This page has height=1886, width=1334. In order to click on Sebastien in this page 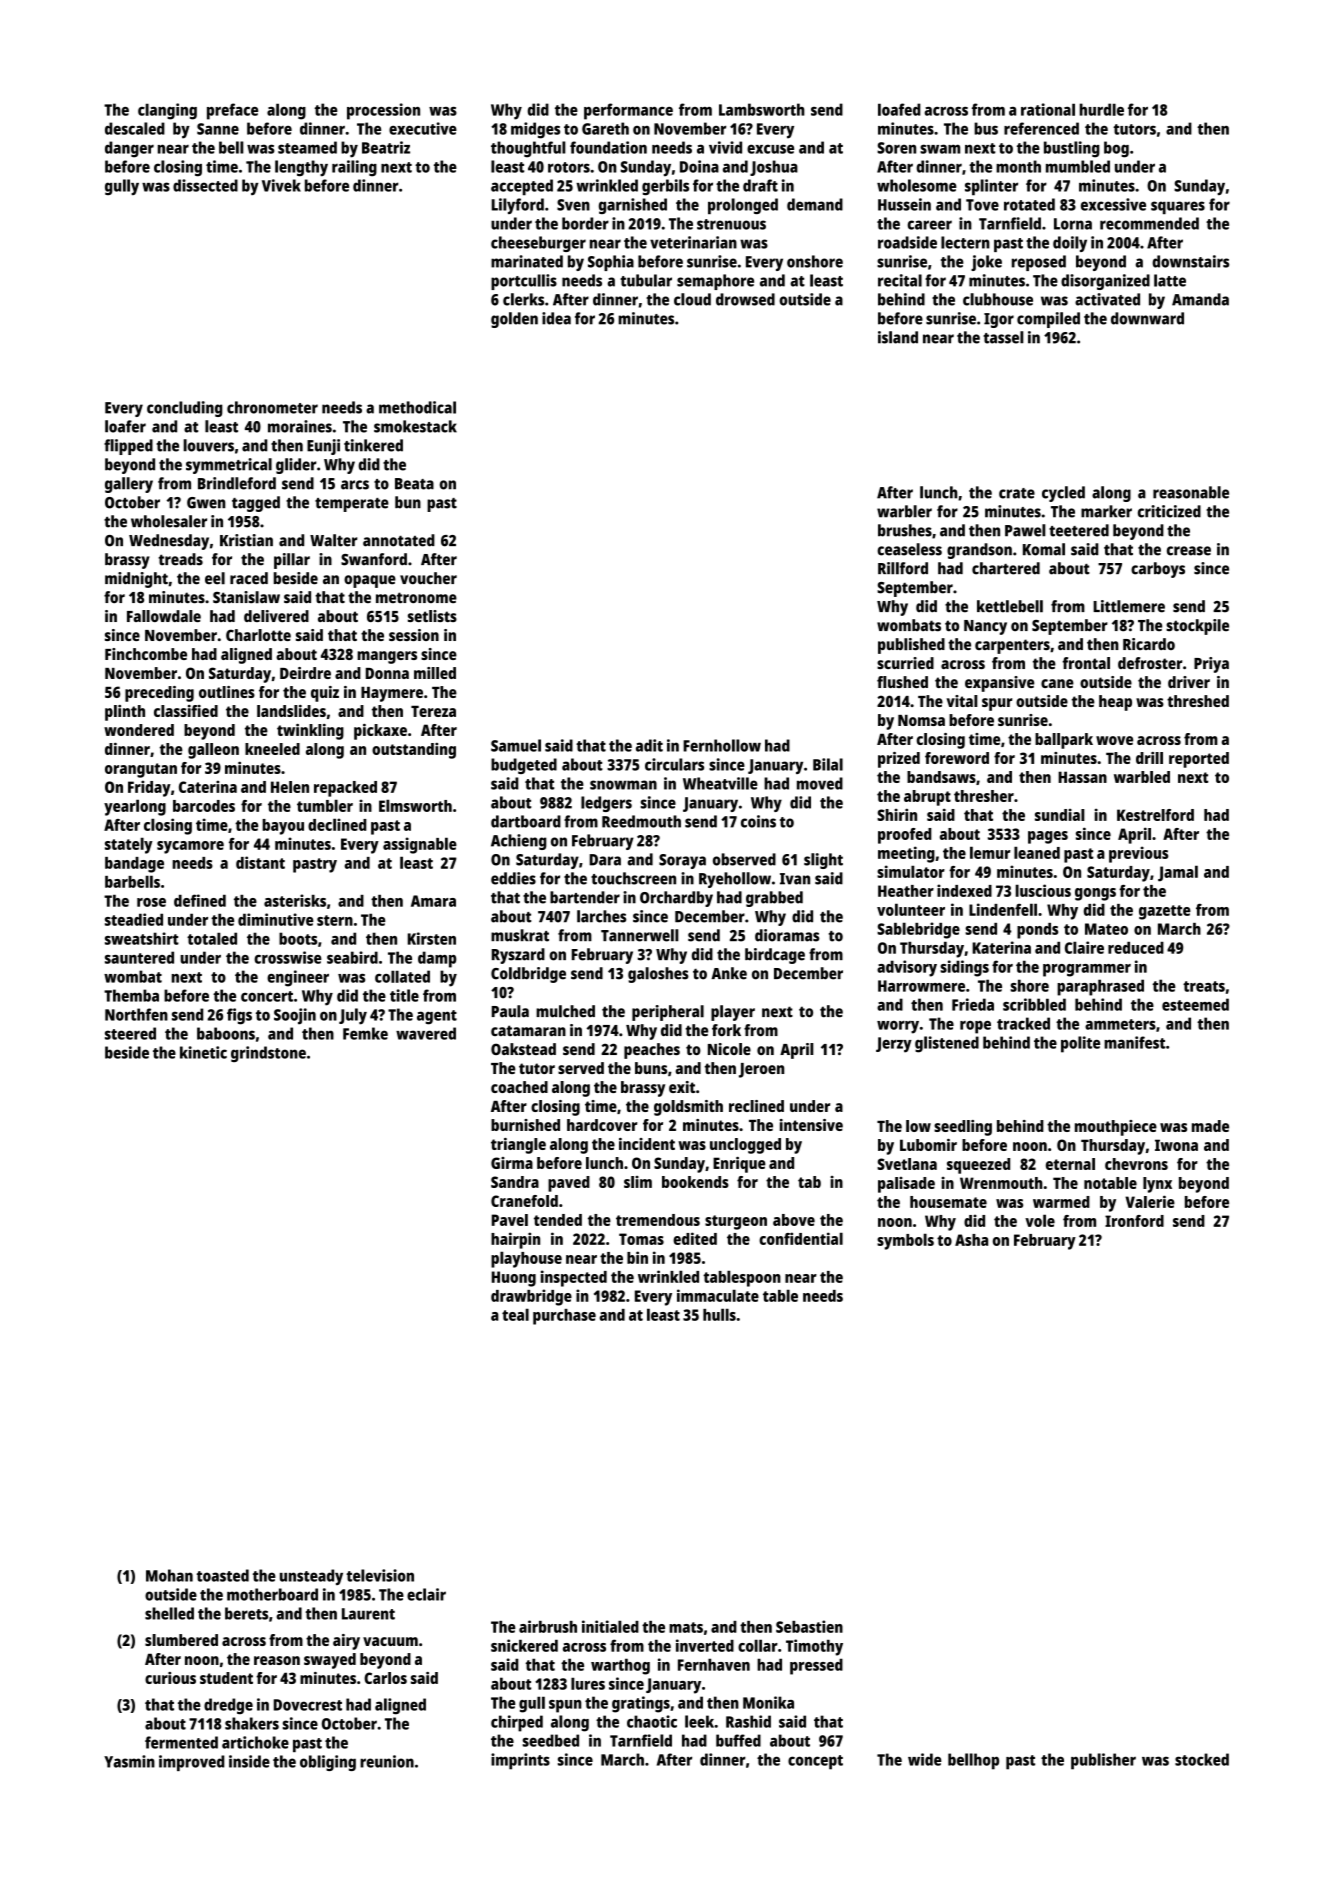, I will do `click(809, 1626)`.
